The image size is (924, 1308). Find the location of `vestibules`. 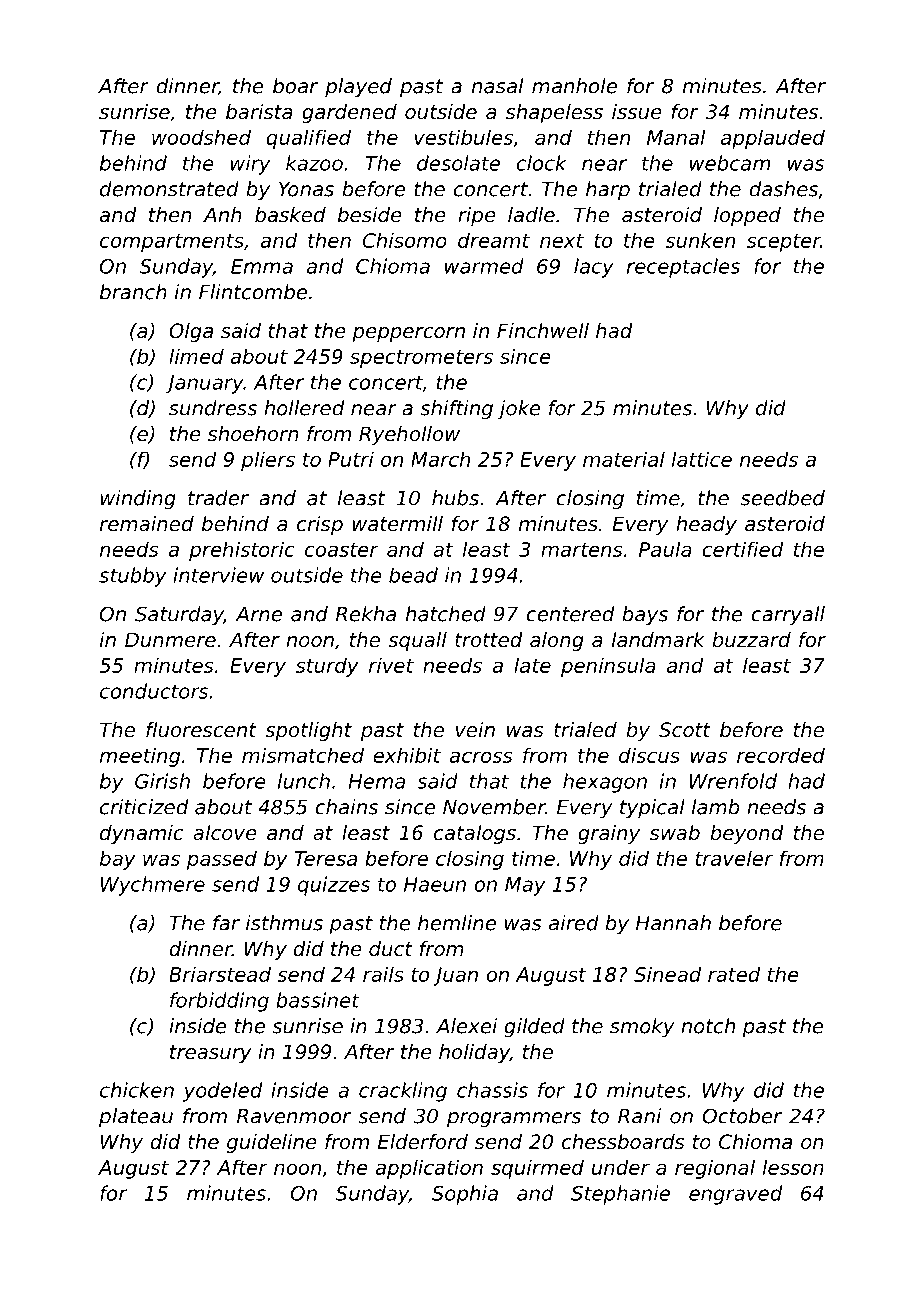

vestibules is located at coordinates (463, 137).
